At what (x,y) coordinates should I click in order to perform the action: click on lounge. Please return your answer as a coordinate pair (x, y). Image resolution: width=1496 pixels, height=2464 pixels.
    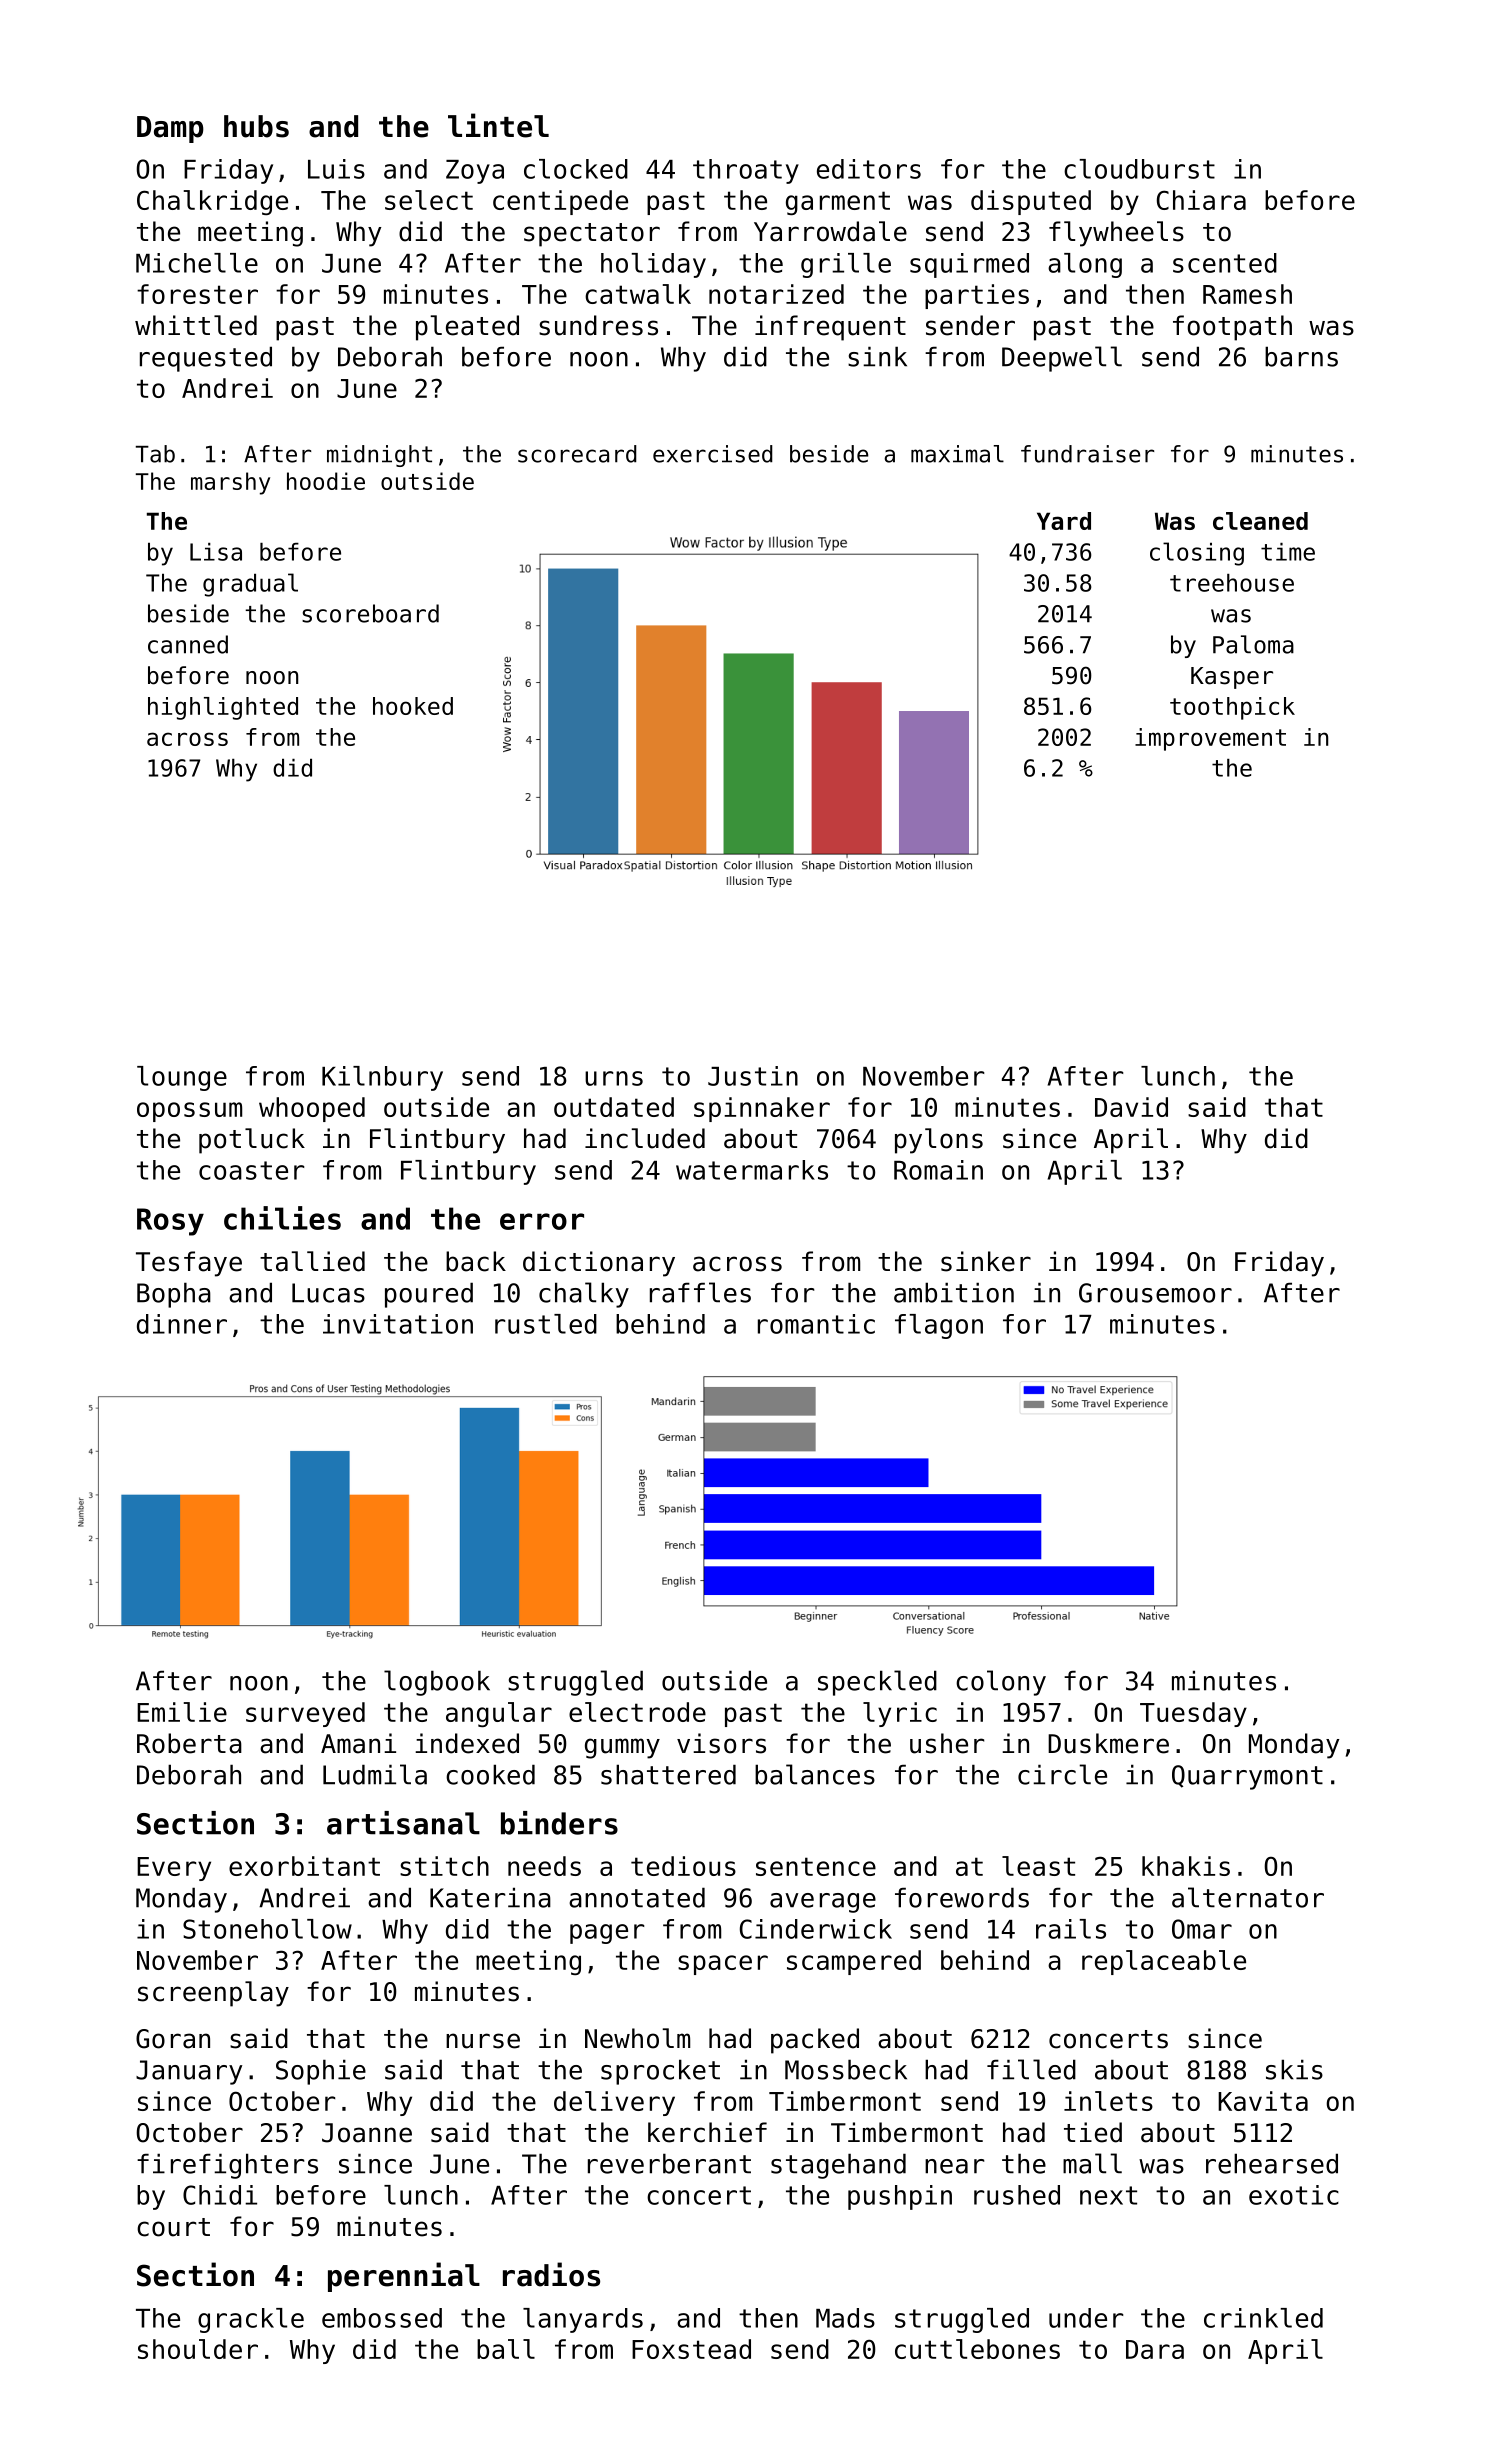
    Looking at the image, I should click on (182, 1078).
